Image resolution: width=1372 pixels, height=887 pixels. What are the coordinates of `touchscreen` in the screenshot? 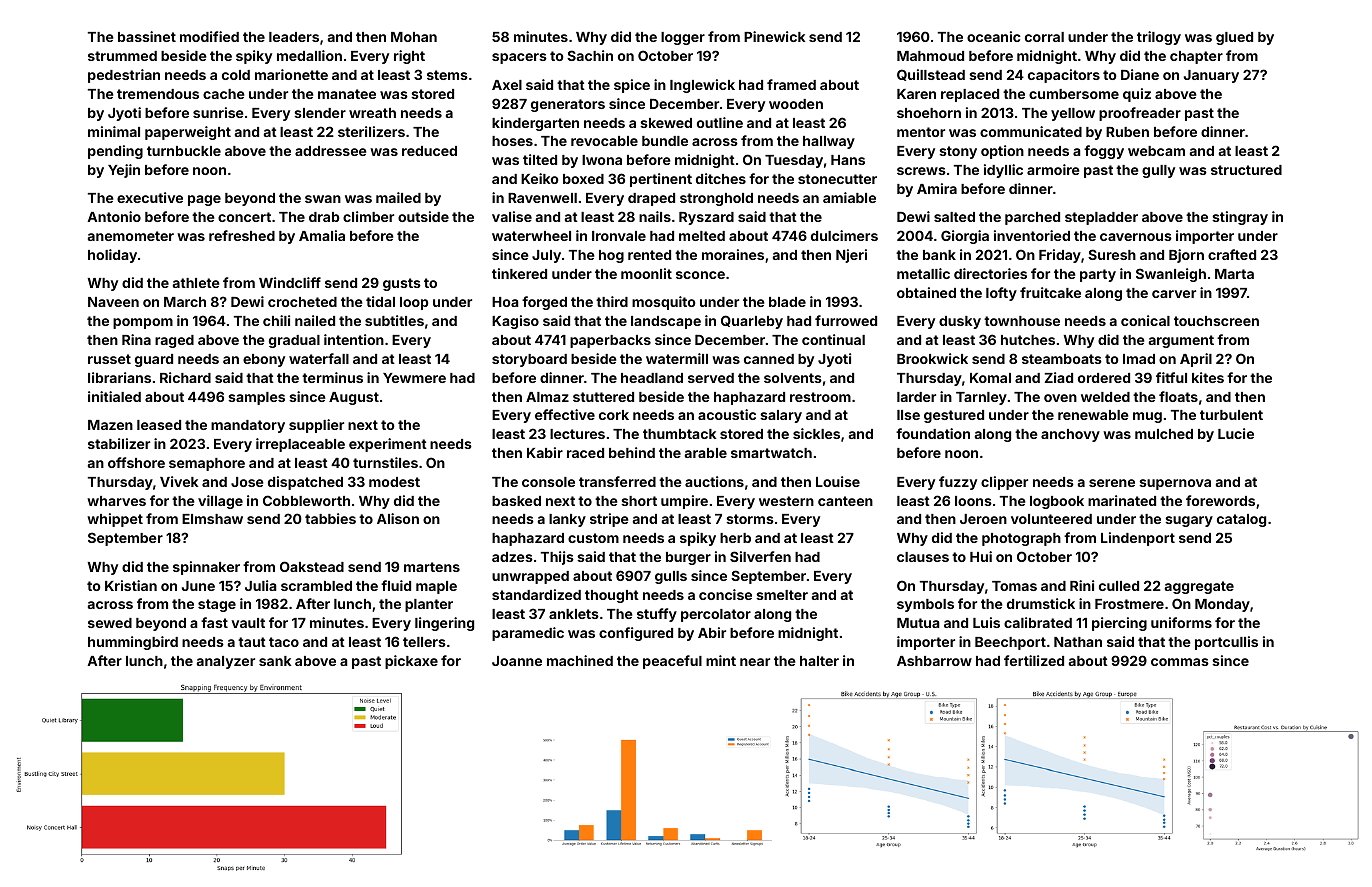 It's located at (1216, 321).
